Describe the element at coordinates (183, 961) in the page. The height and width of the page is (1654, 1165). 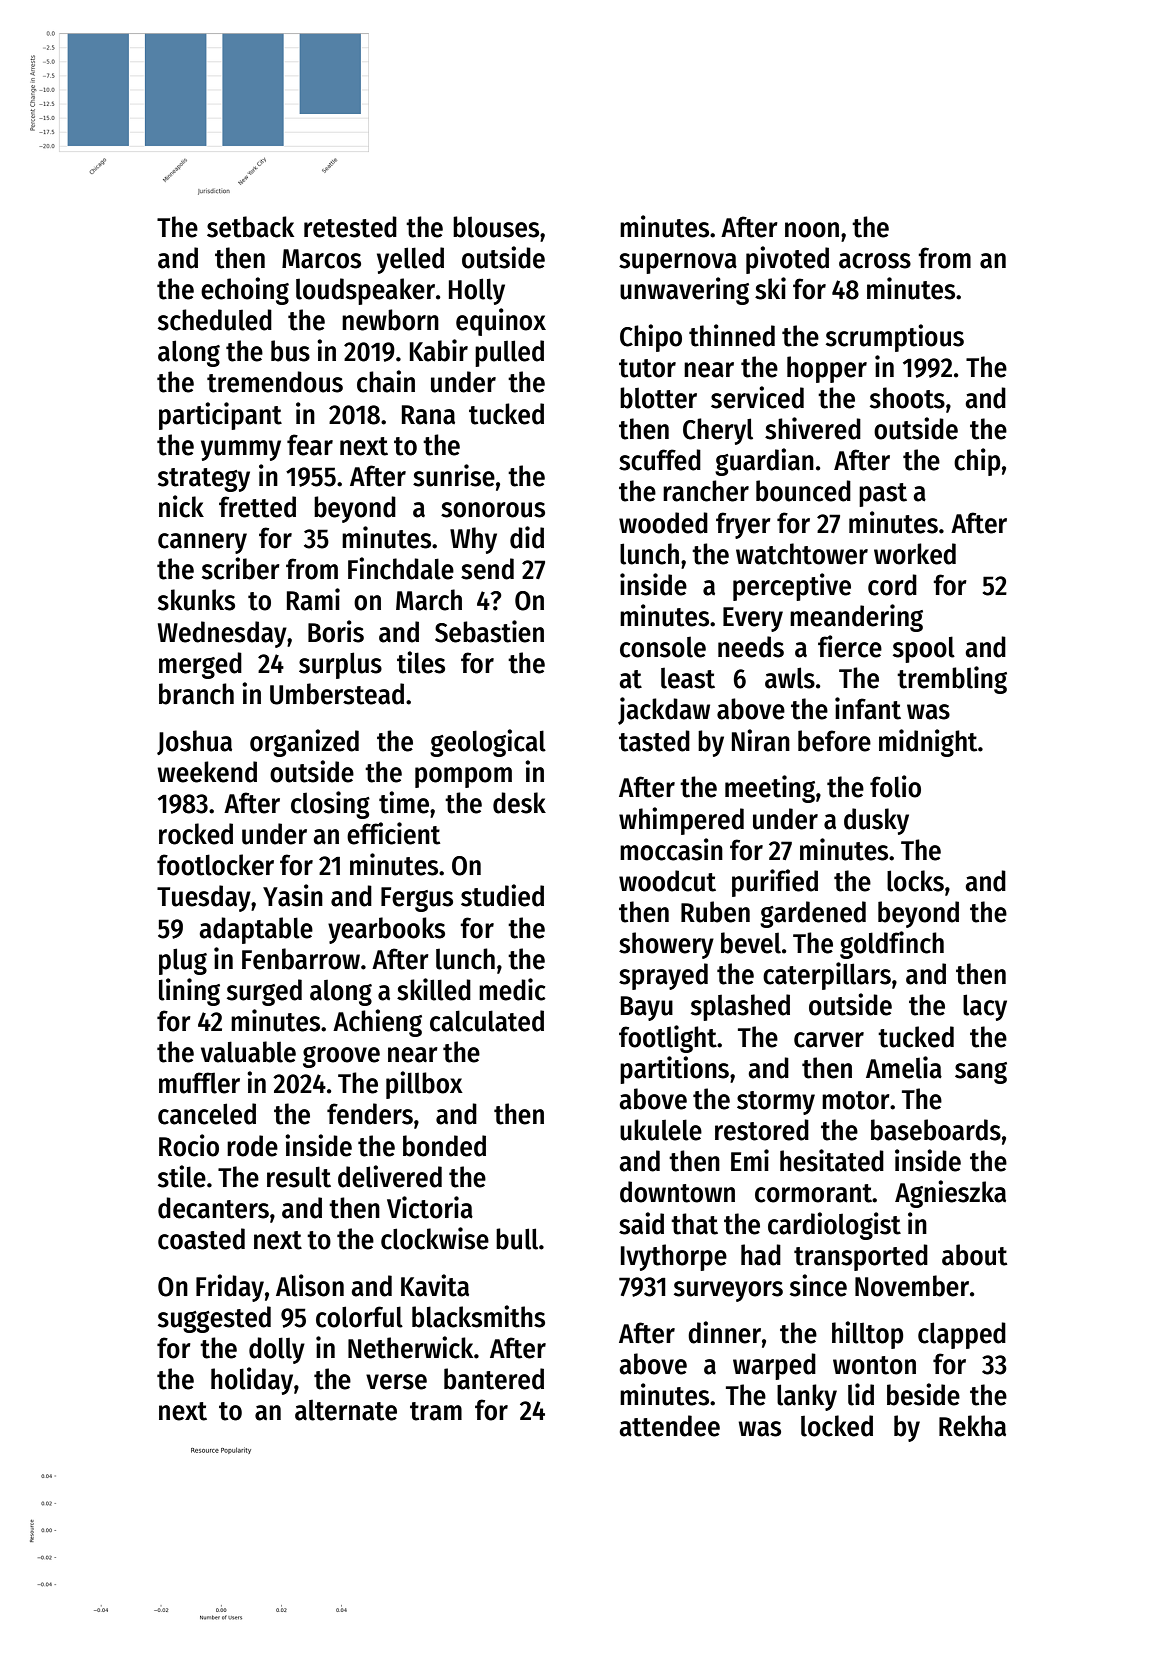
I see `plug` at that location.
